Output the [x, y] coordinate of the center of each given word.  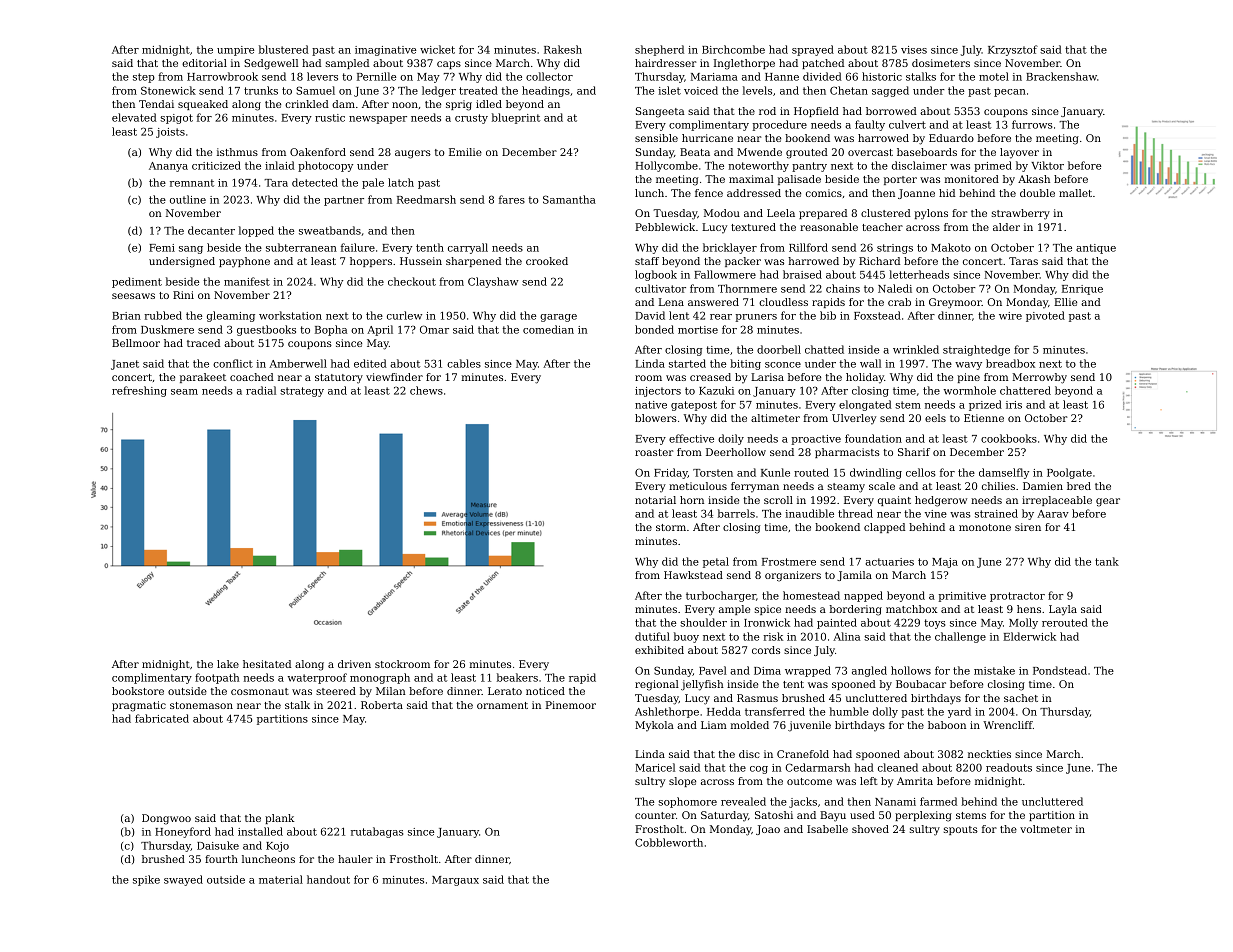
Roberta [382, 705]
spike [146, 880]
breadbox [1010, 363]
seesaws [133, 296]
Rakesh [563, 49]
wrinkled [916, 349]
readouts [1009, 767]
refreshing [139, 391]
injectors [658, 392]
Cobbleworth [669, 842]
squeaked [203, 105]
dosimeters [941, 63]
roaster [654, 452]
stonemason [201, 705]
